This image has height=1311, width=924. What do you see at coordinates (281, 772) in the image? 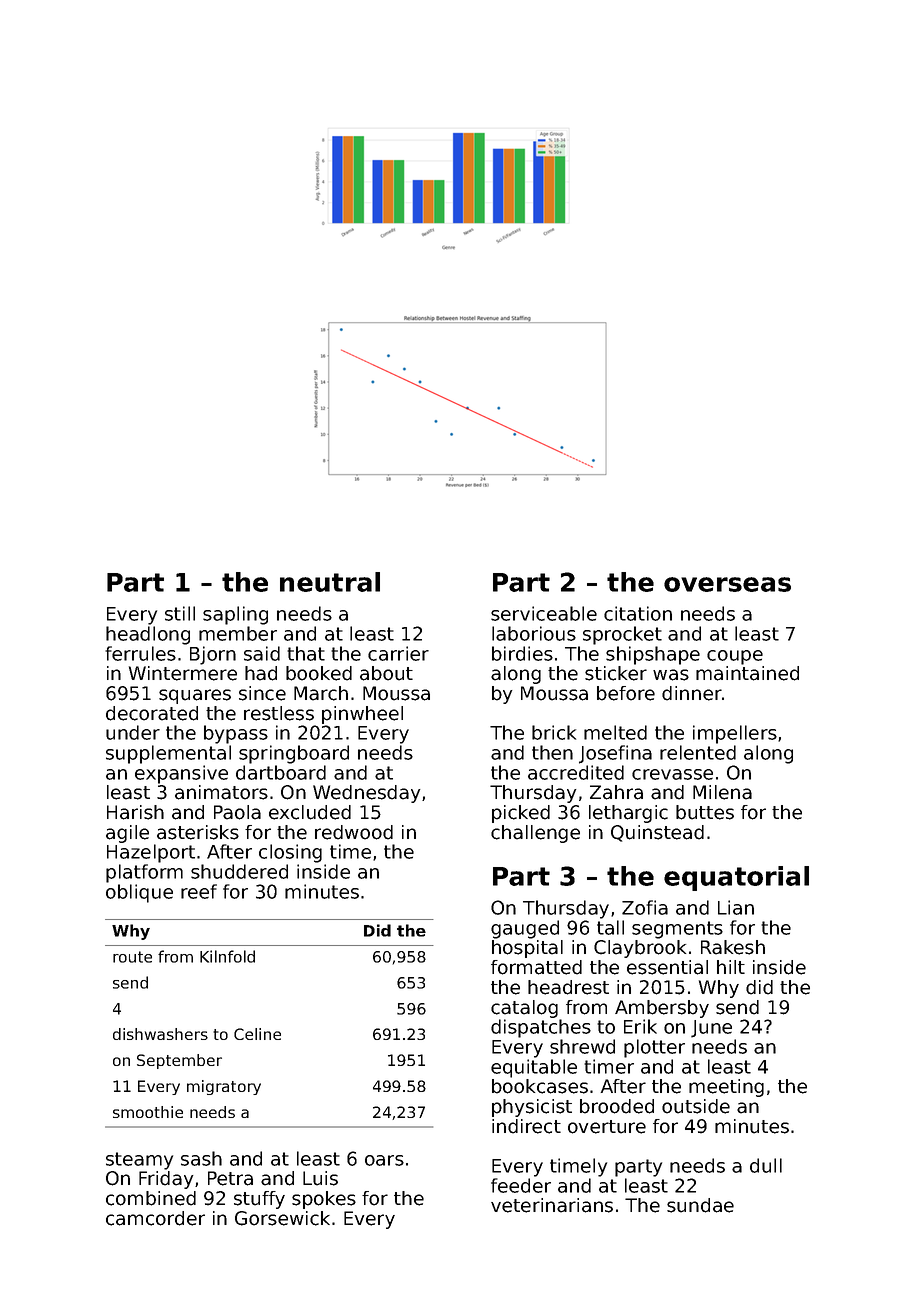
I see `dartboard` at bounding box center [281, 772].
